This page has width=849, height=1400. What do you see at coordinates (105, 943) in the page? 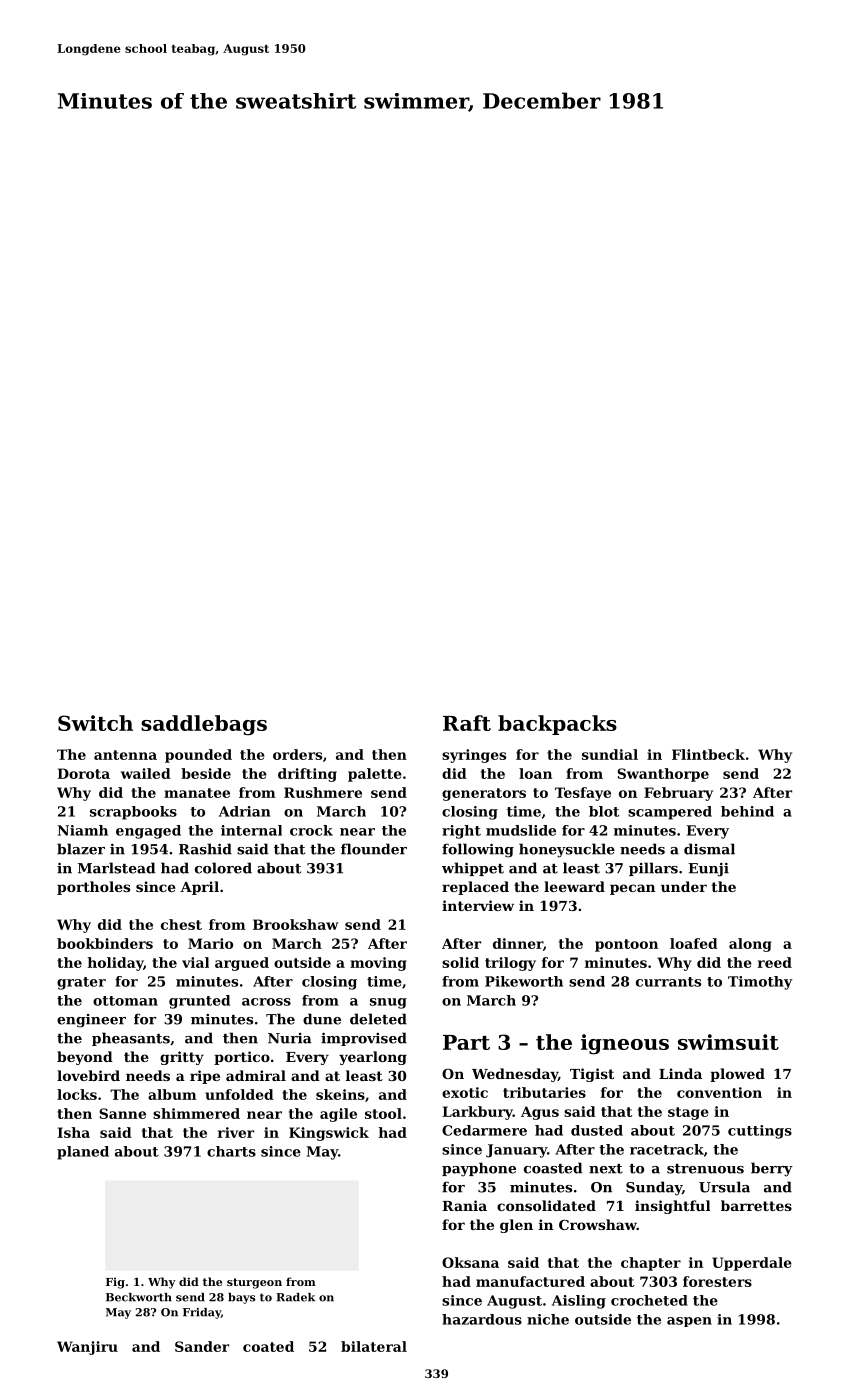
I see `bookbinders` at bounding box center [105, 943].
